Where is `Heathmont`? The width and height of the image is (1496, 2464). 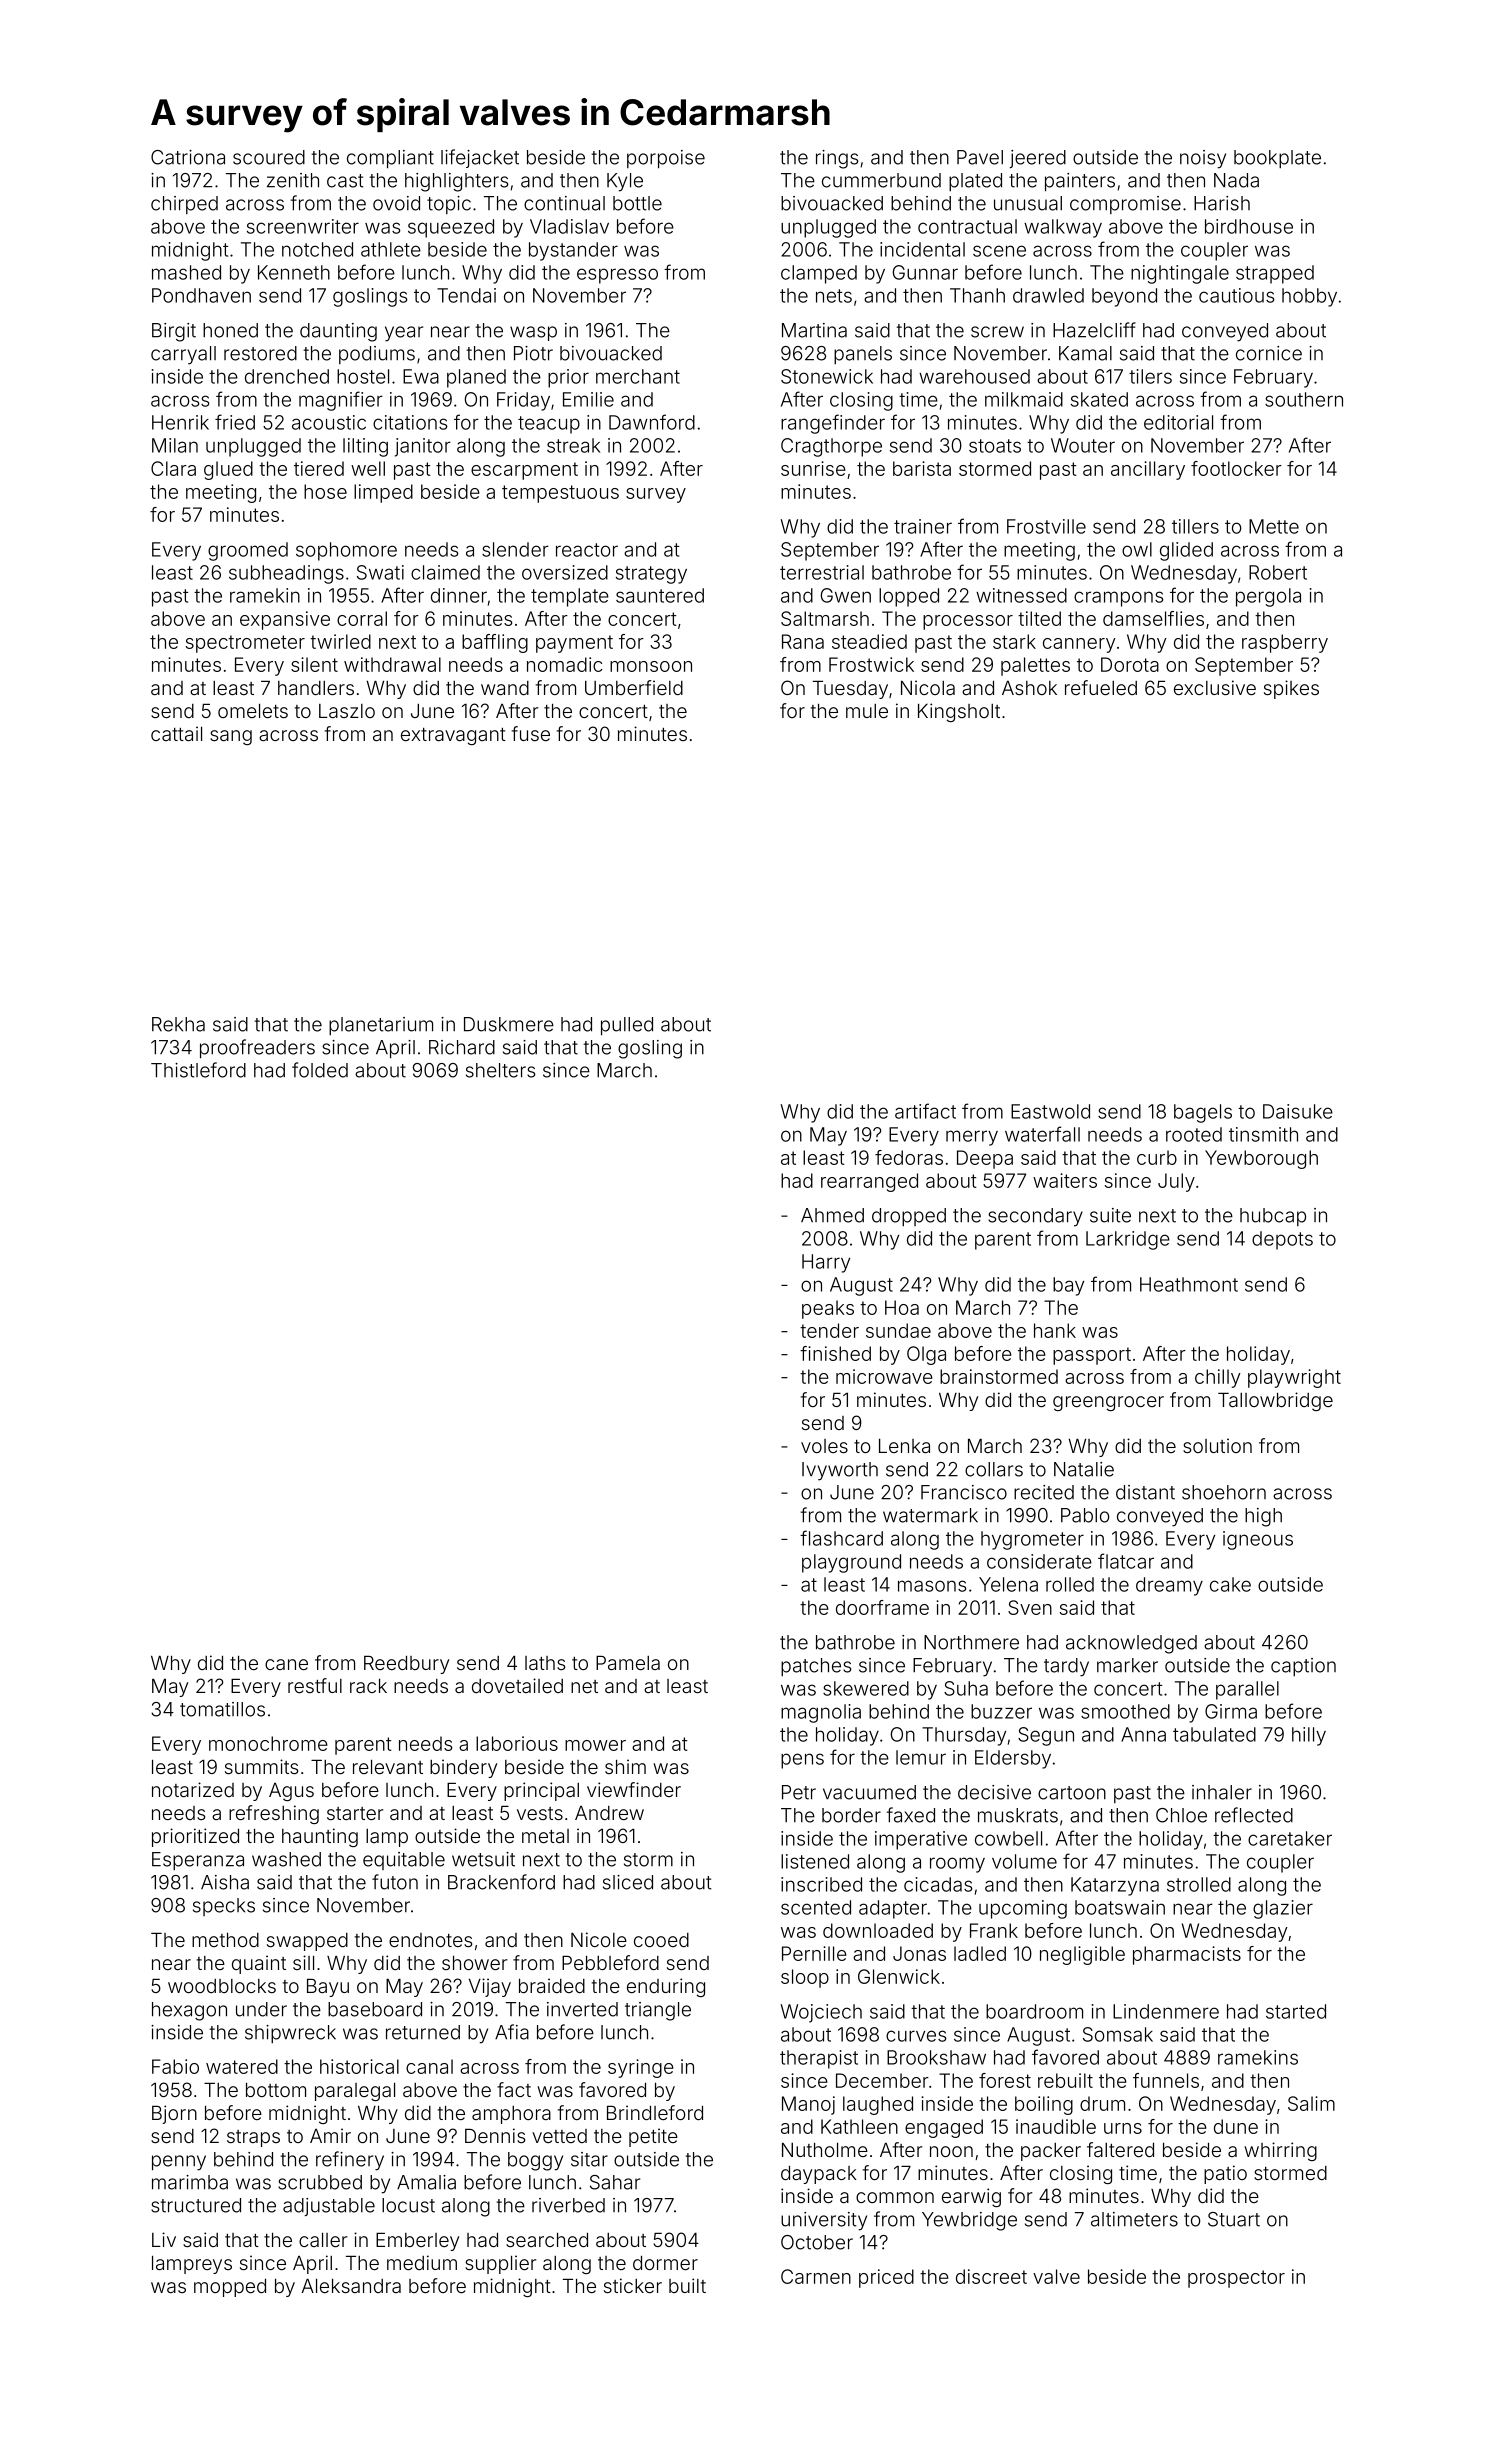 Heathmont is located at coordinates (1189, 1284).
